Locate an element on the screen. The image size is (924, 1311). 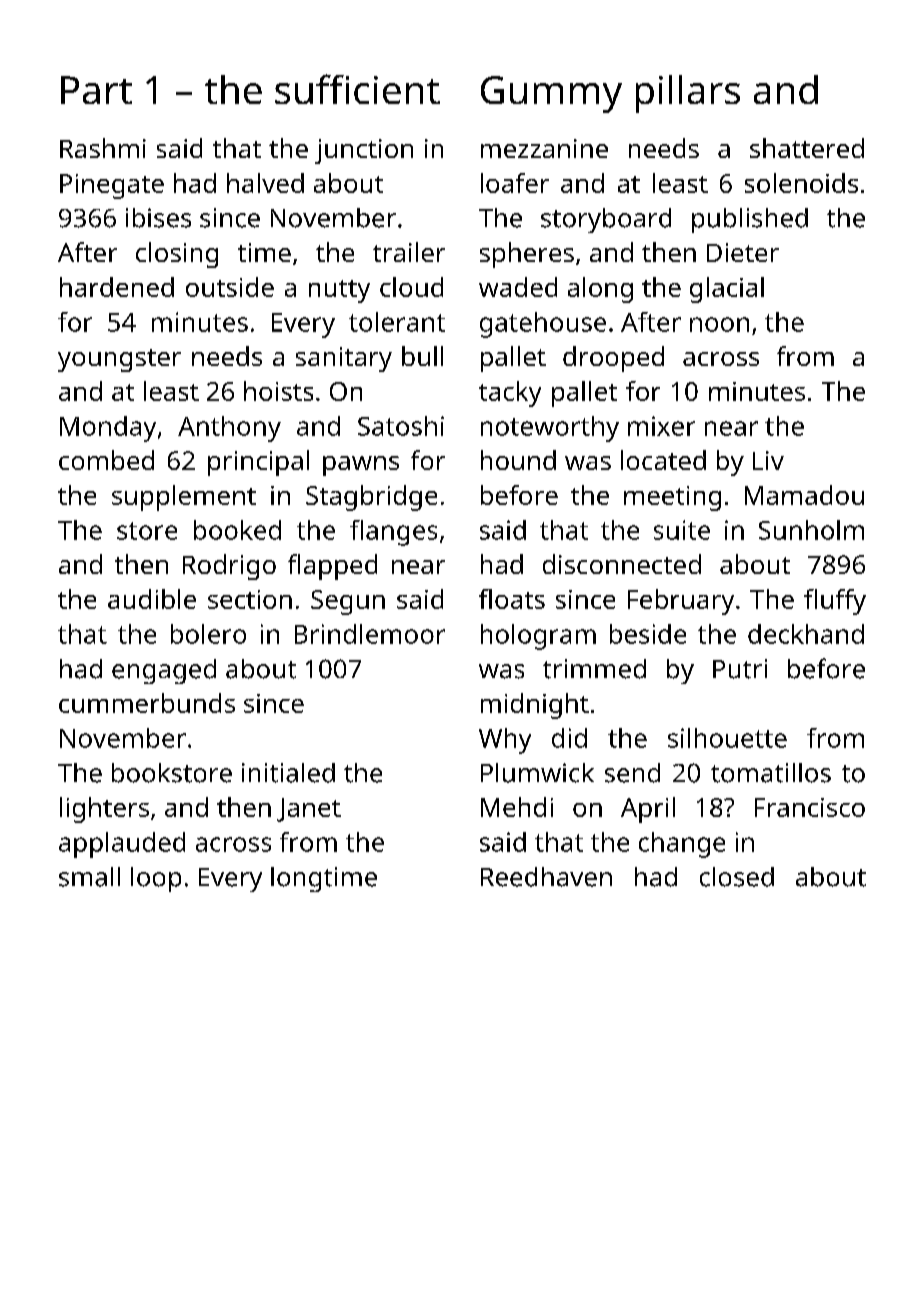
initialed is located at coordinates (288, 773).
